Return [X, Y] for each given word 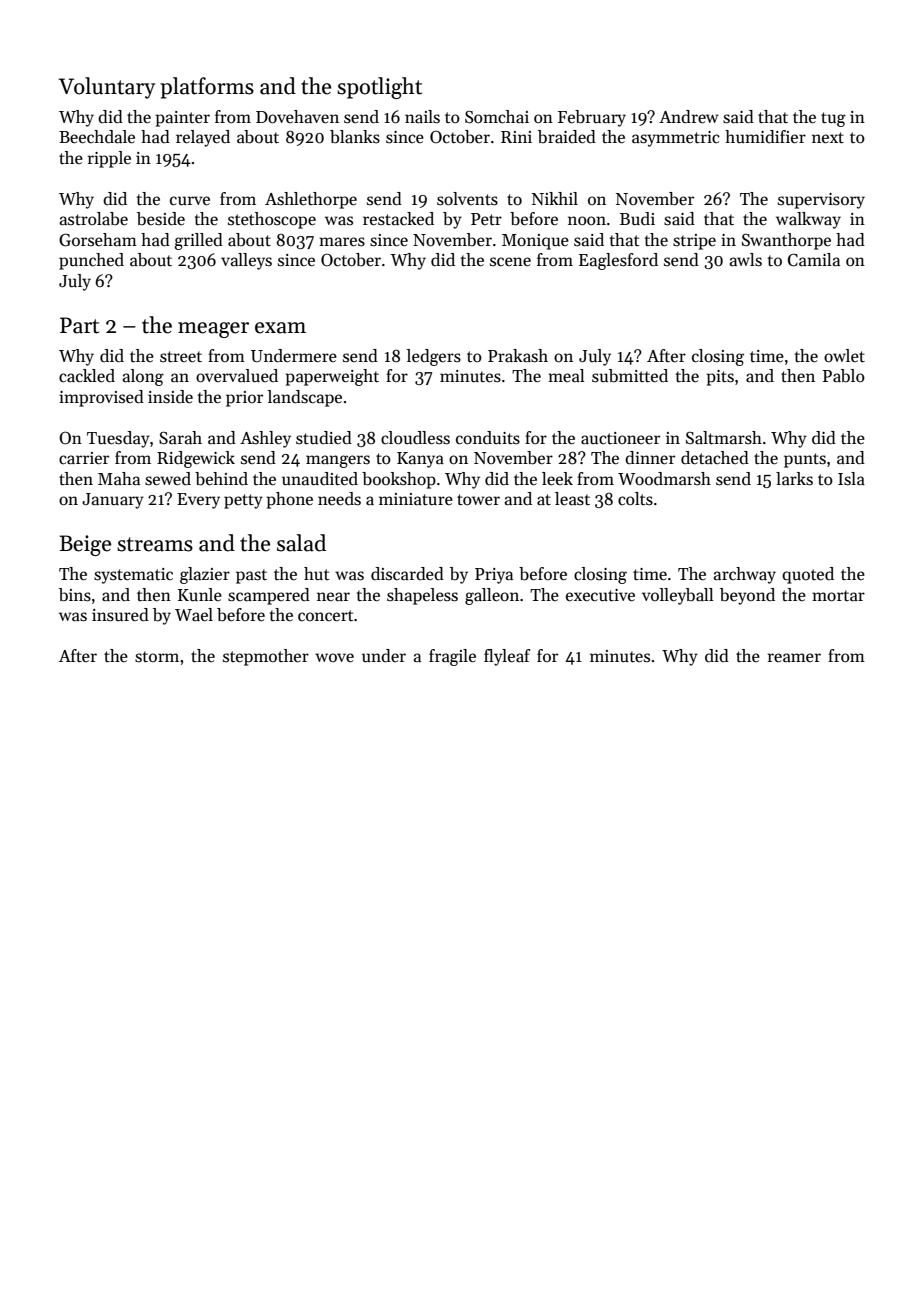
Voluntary [106, 88]
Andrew [689, 117]
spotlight [379, 88]
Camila [814, 260]
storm [157, 657]
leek [557, 479]
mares [342, 242]
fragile [452, 657]
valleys [246, 261]
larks [794, 479]
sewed [168, 479]
